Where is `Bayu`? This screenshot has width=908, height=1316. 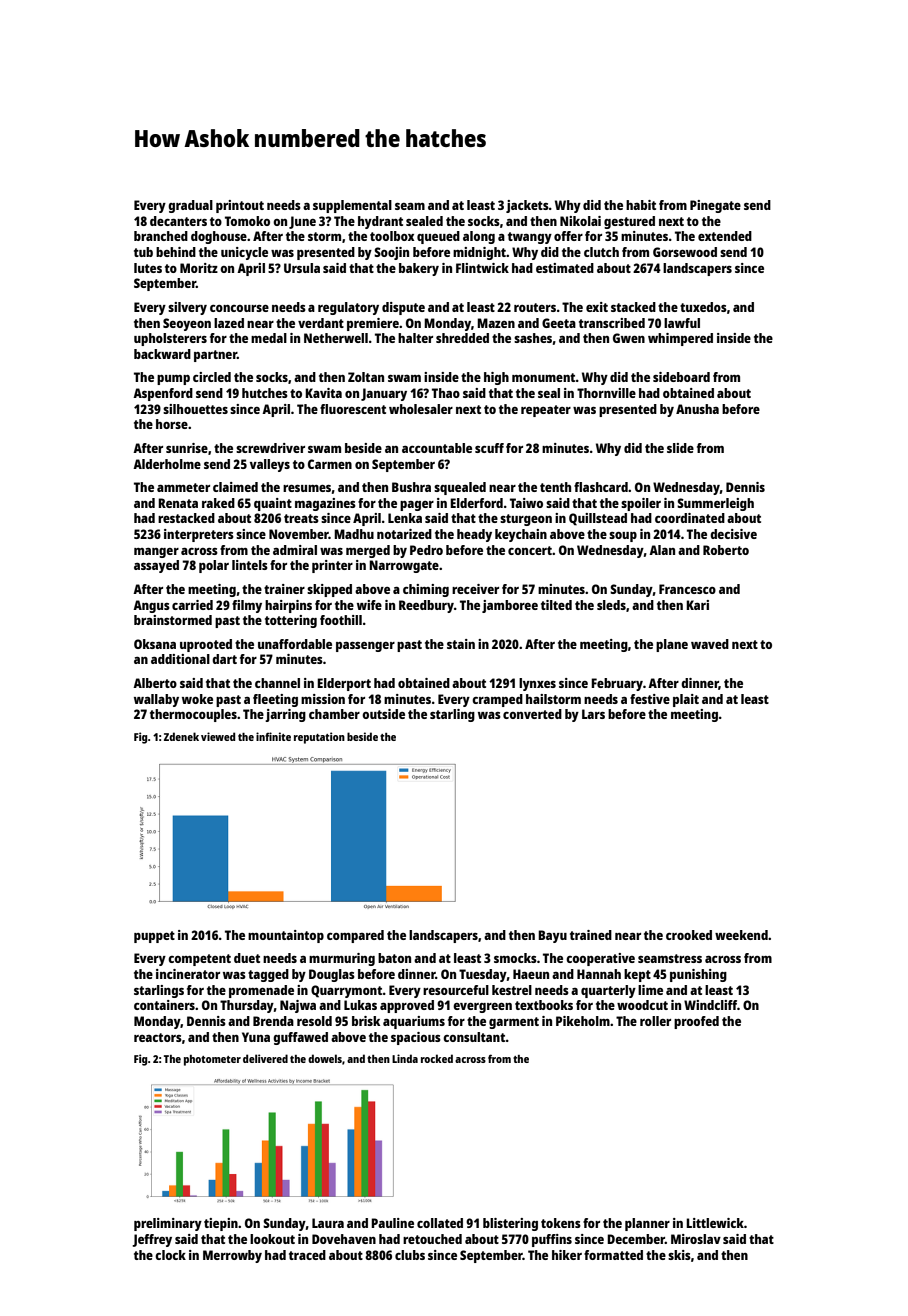 Bayu is located at coordinates (552, 936).
